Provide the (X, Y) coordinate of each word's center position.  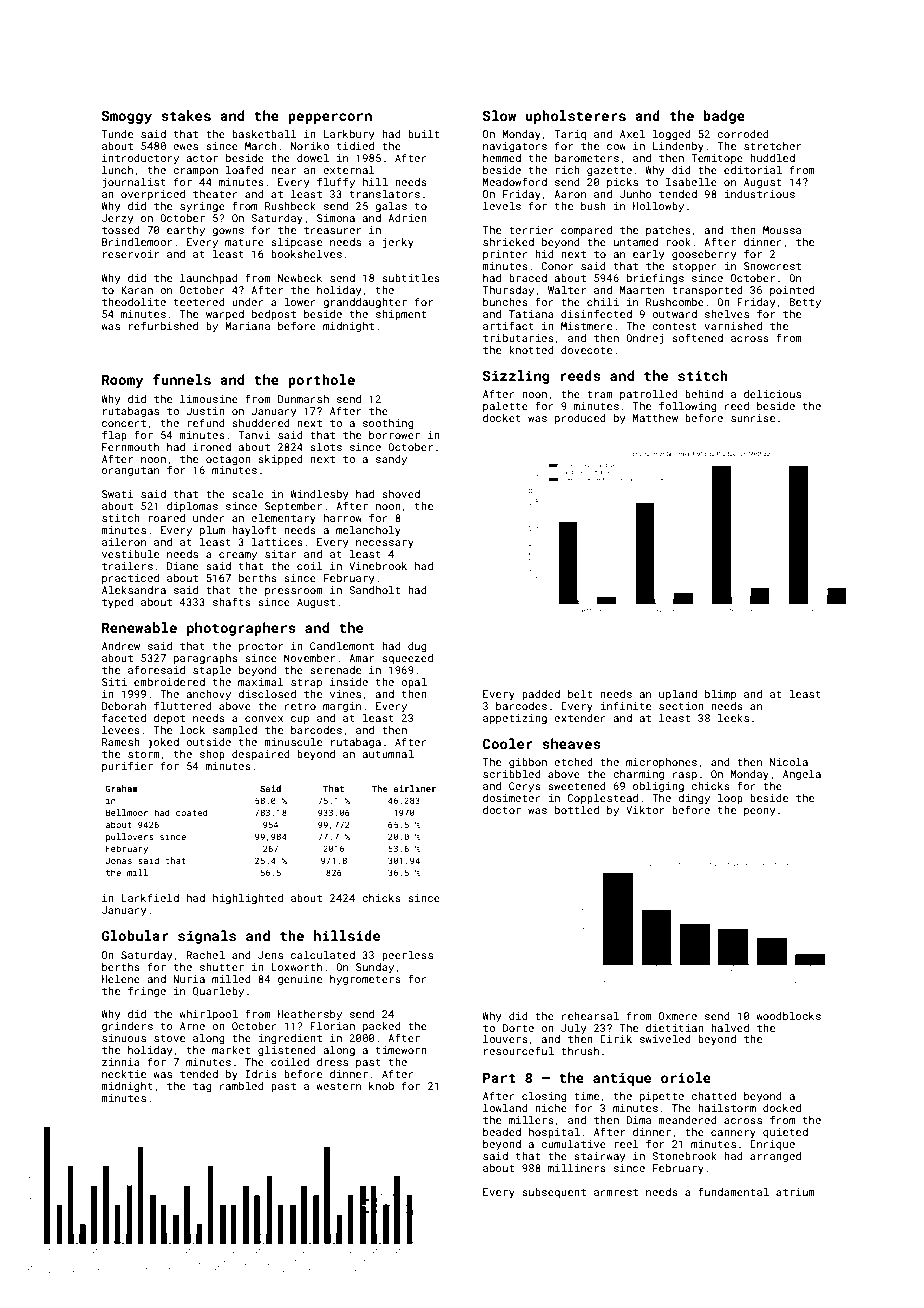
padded (541, 695)
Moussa (782, 230)
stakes (186, 115)
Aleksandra (134, 590)
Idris (261, 1074)
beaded (502, 1132)
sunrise (753, 418)
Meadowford (515, 181)
